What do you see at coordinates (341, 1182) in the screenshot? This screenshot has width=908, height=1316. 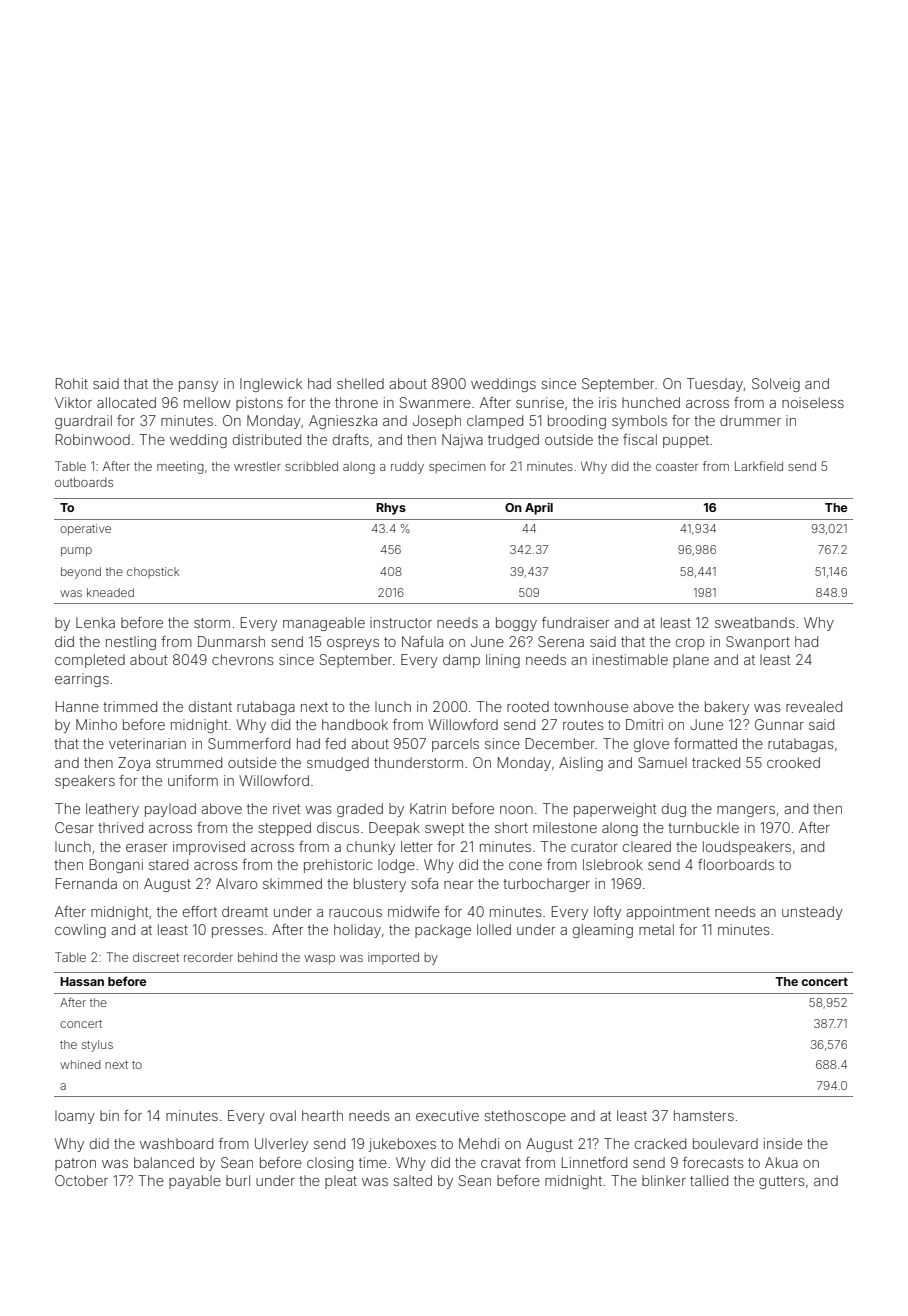 I see `pleat` at bounding box center [341, 1182].
